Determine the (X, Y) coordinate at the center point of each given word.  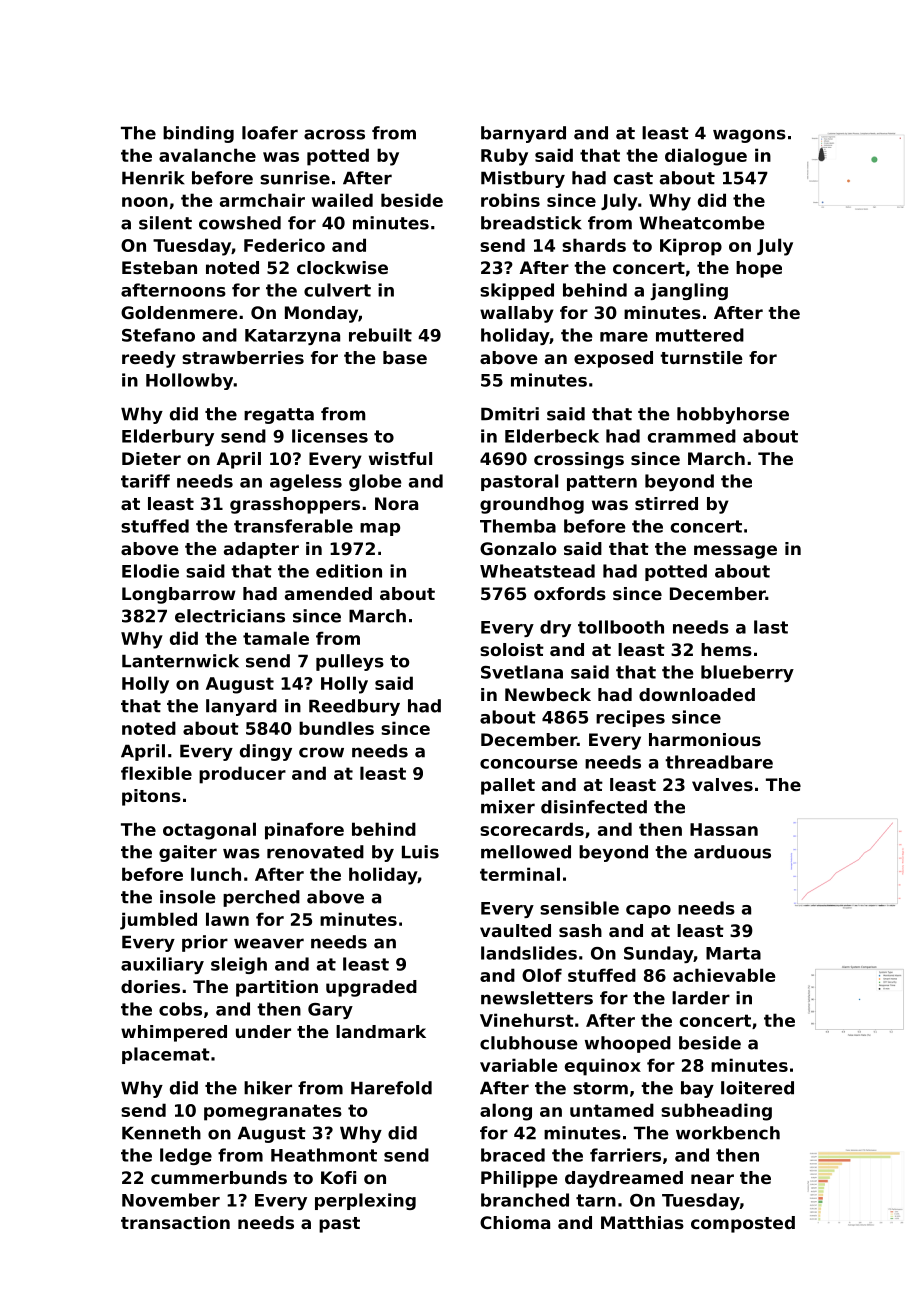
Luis (420, 852)
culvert (337, 290)
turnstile (701, 357)
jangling (689, 291)
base (405, 357)
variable (519, 1065)
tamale (276, 638)
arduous (732, 852)
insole (188, 897)
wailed (342, 200)
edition (349, 571)
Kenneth (161, 1133)
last (771, 627)
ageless (306, 482)
